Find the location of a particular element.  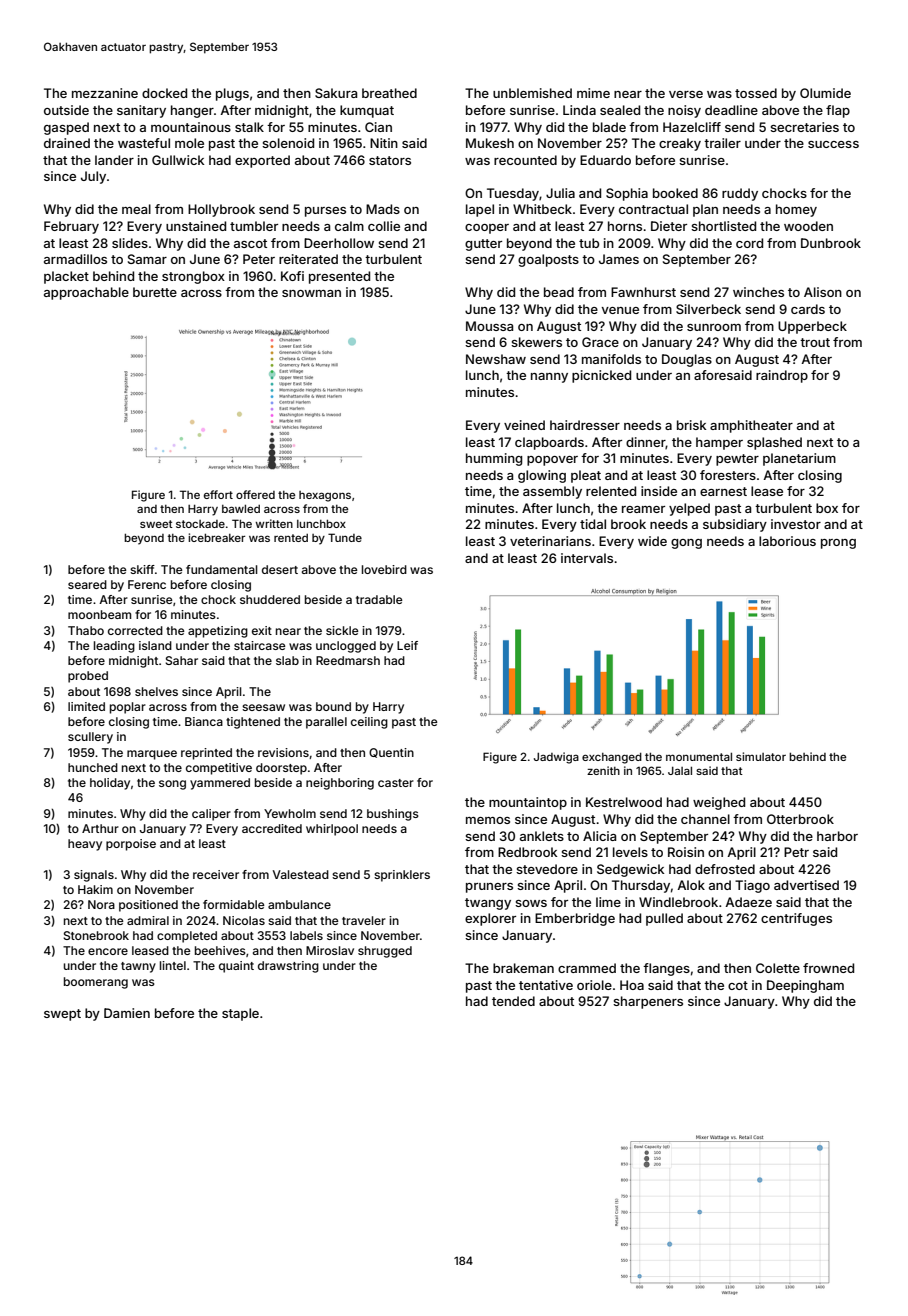

pruners is located at coordinates (489, 888).
